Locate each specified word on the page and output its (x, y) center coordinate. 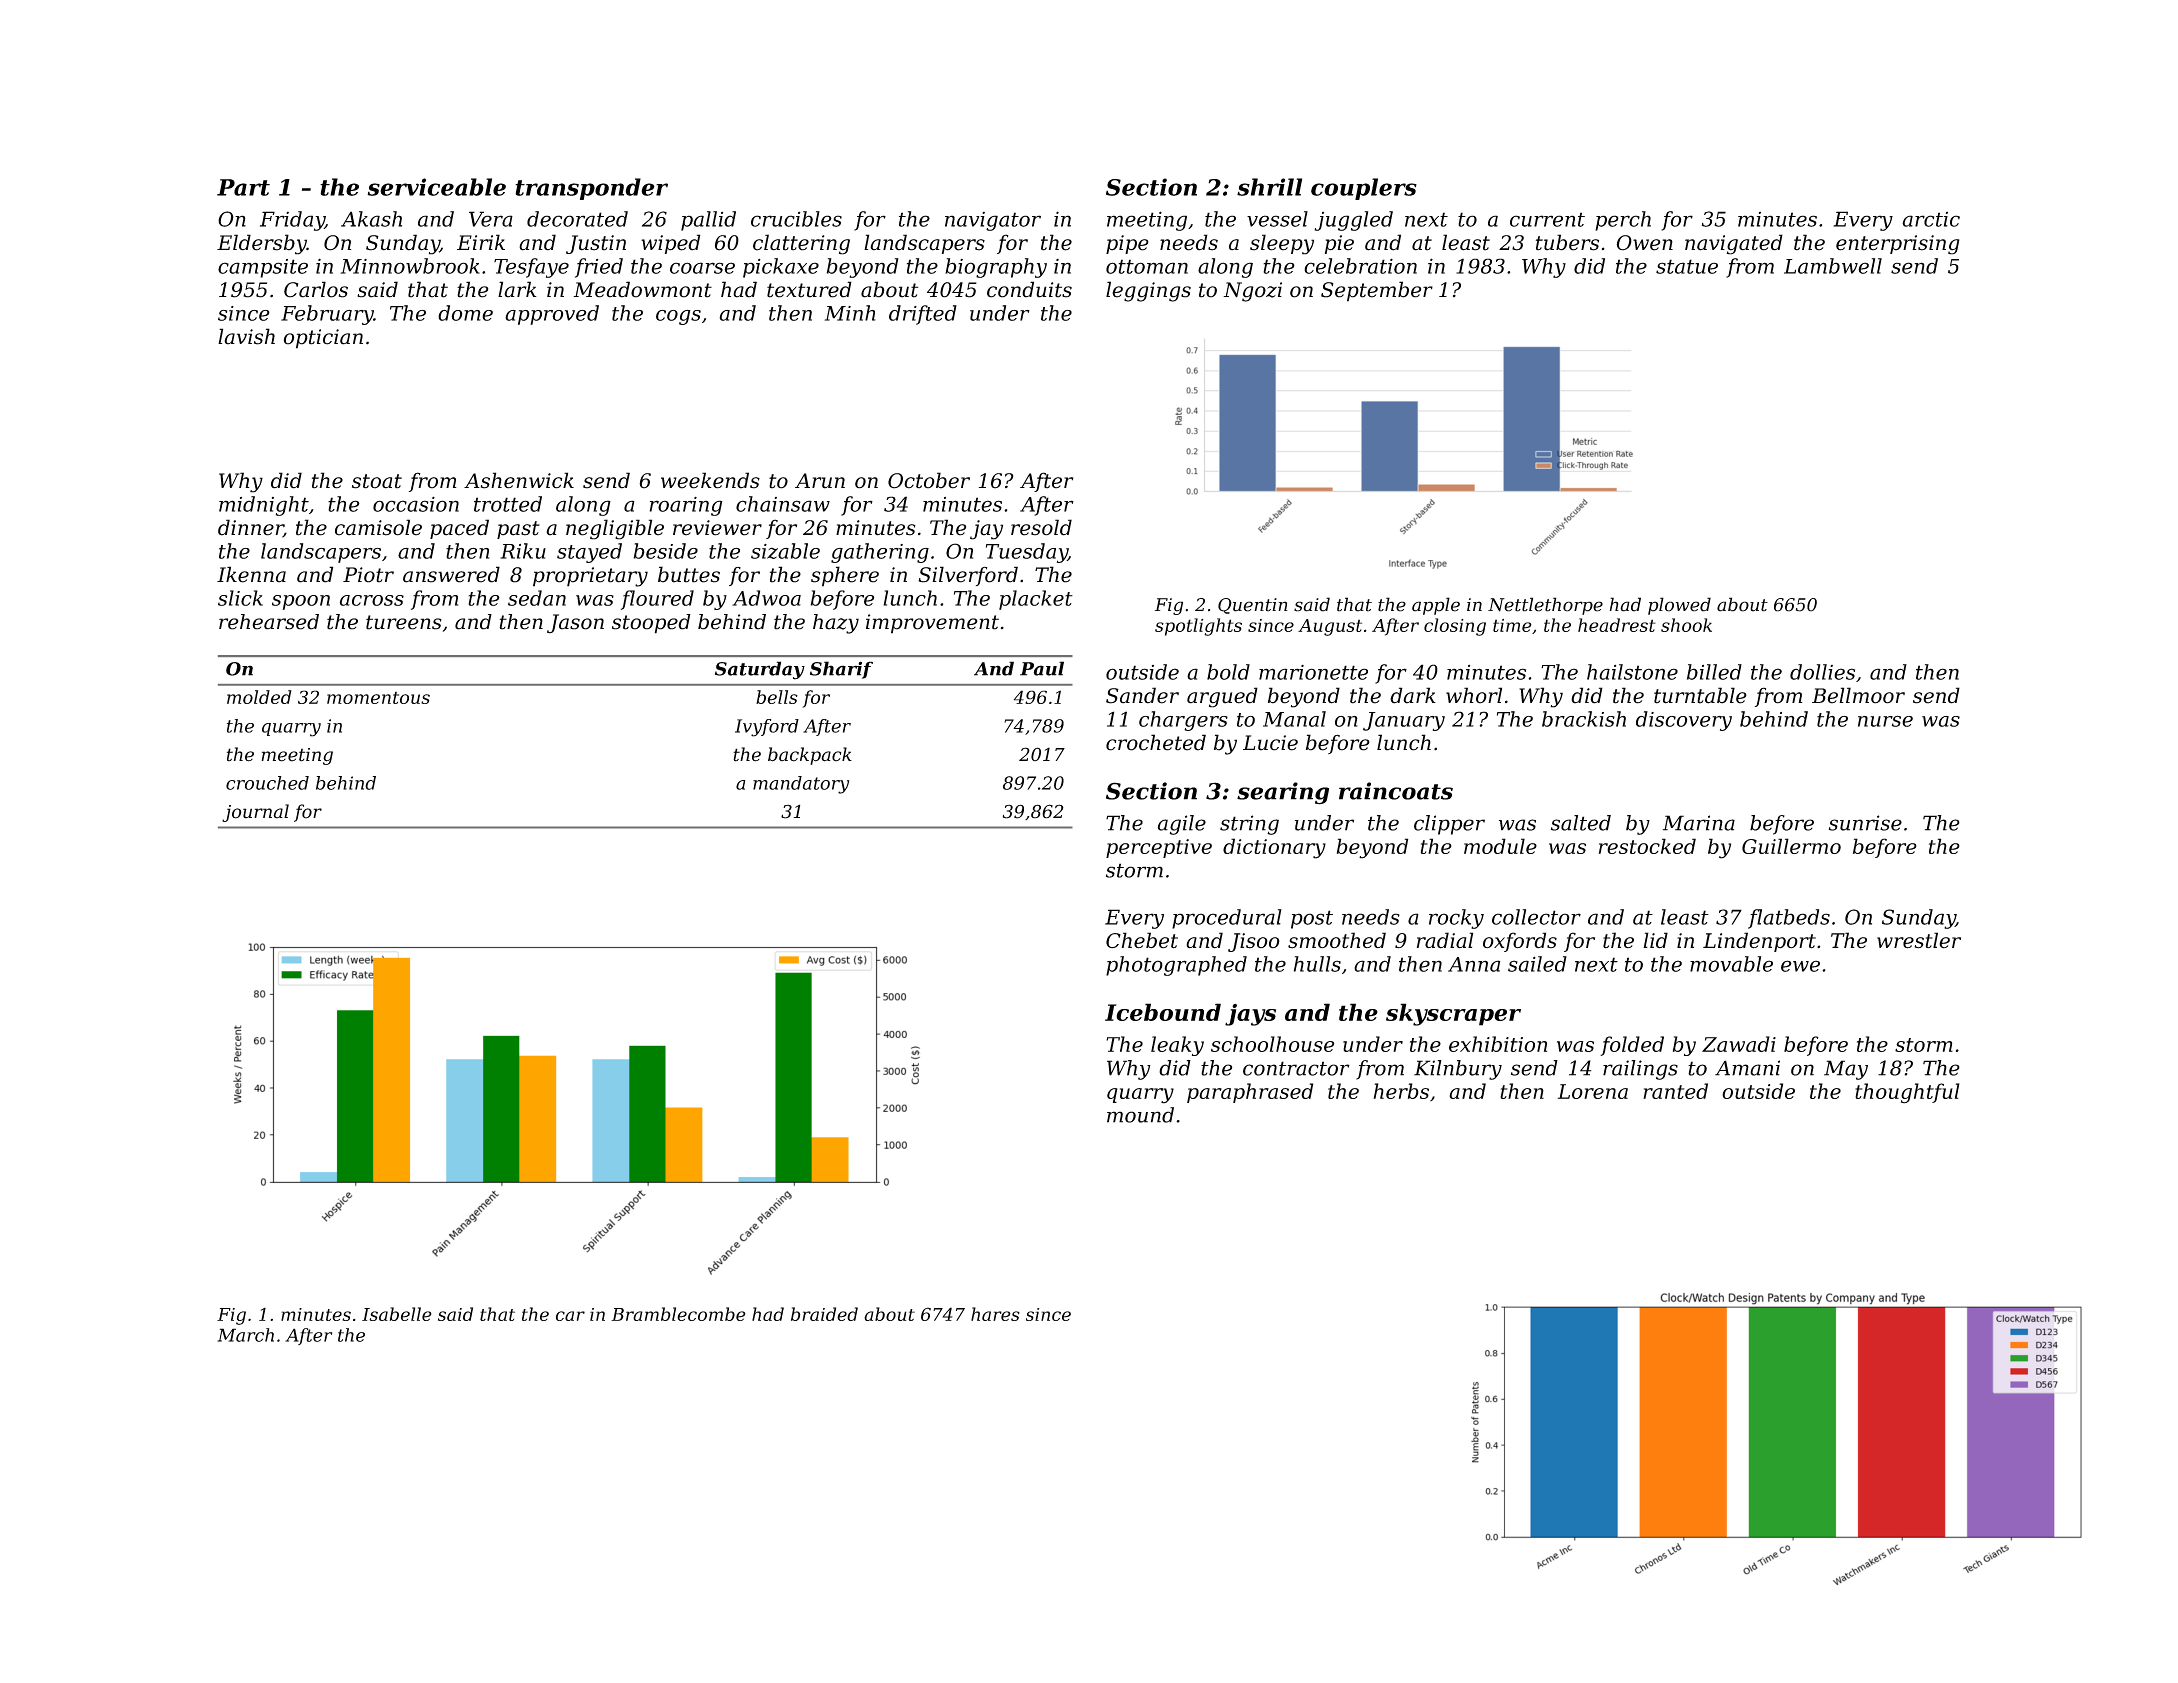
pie (1339, 244)
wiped (671, 244)
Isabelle (397, 1314)
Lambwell (1833, 266)
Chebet (1142, 940)
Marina (1699, 823)
